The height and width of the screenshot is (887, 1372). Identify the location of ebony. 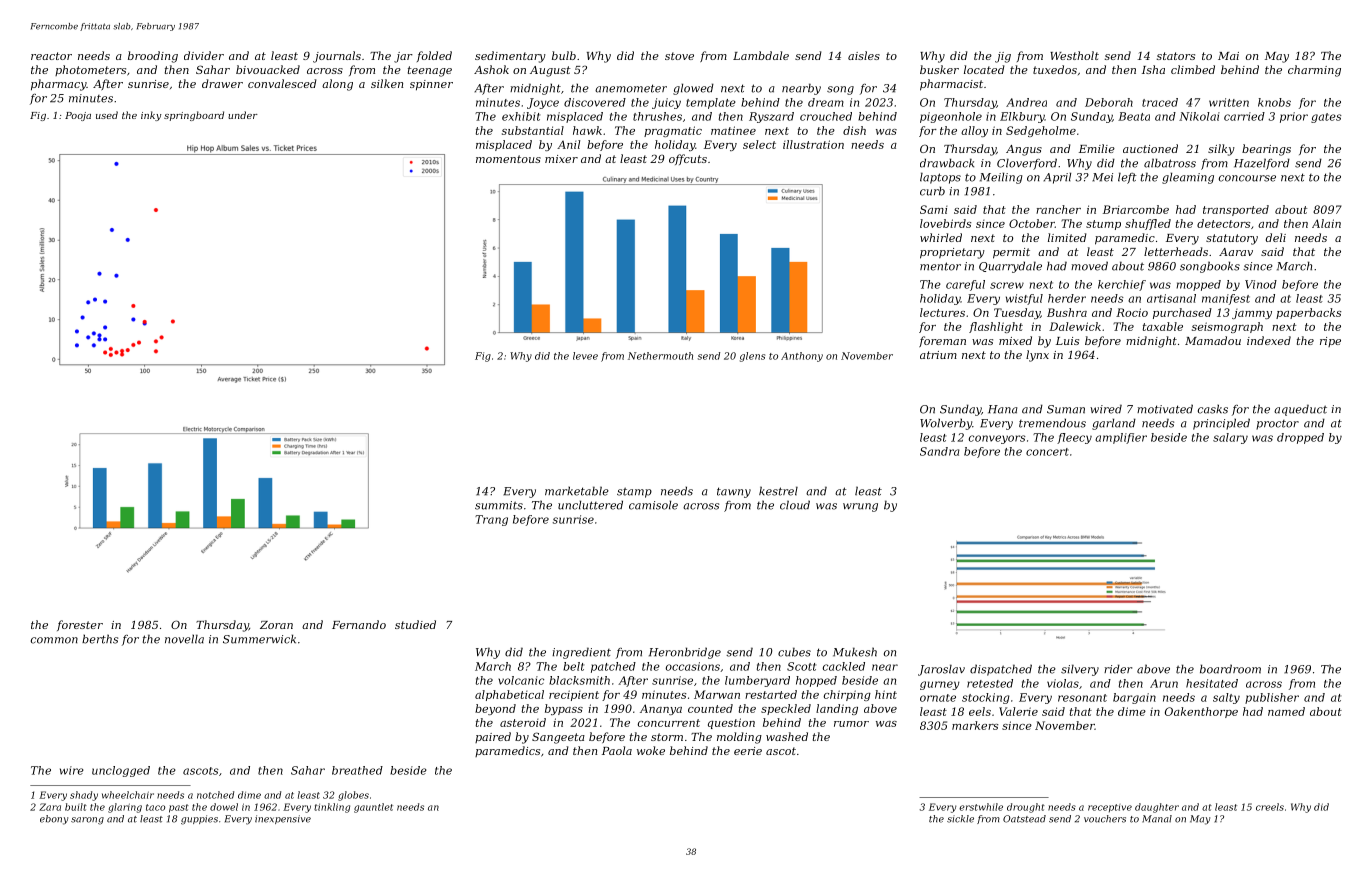
(54, 820).
